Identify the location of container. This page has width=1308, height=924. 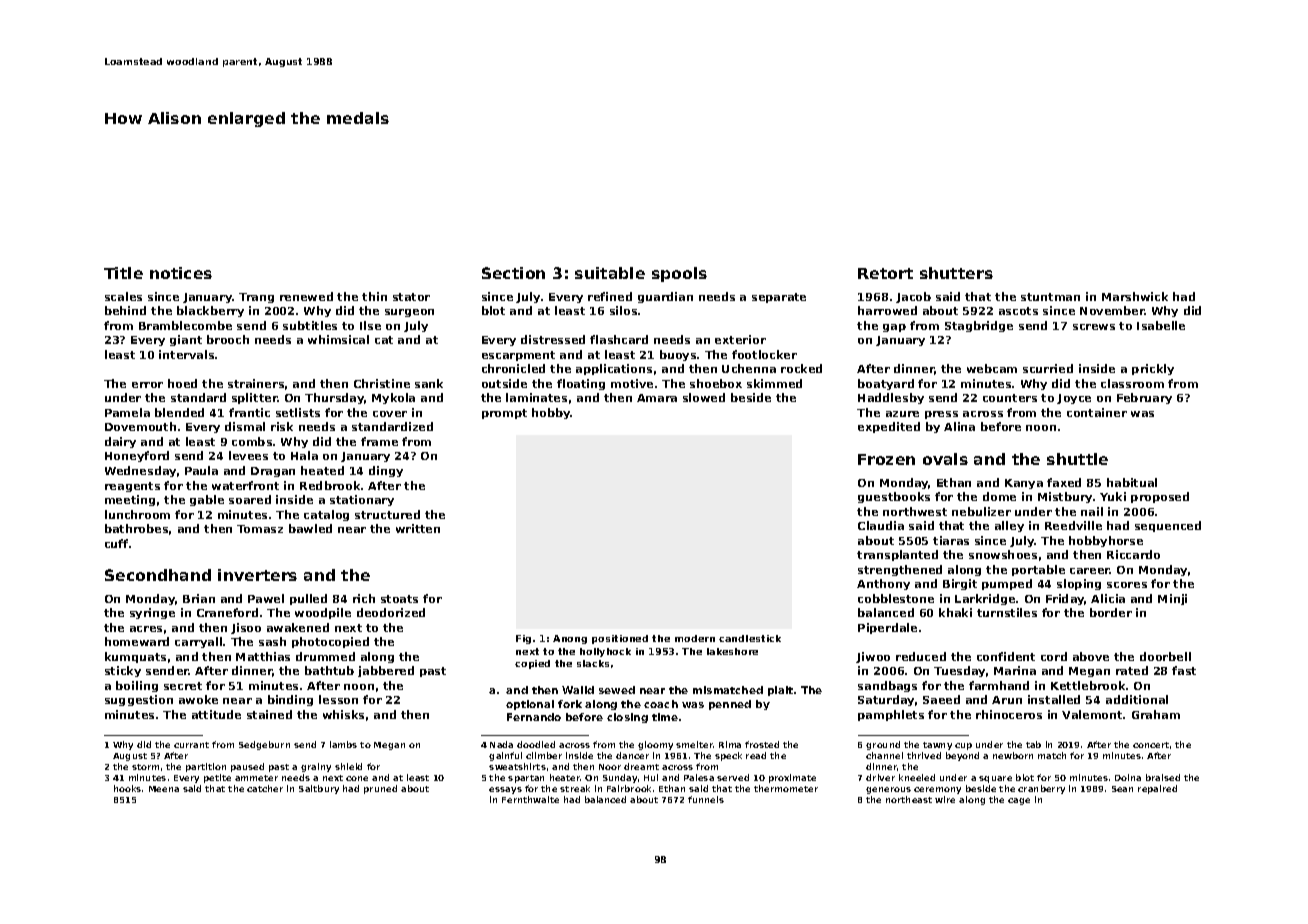
(1097, 412).
